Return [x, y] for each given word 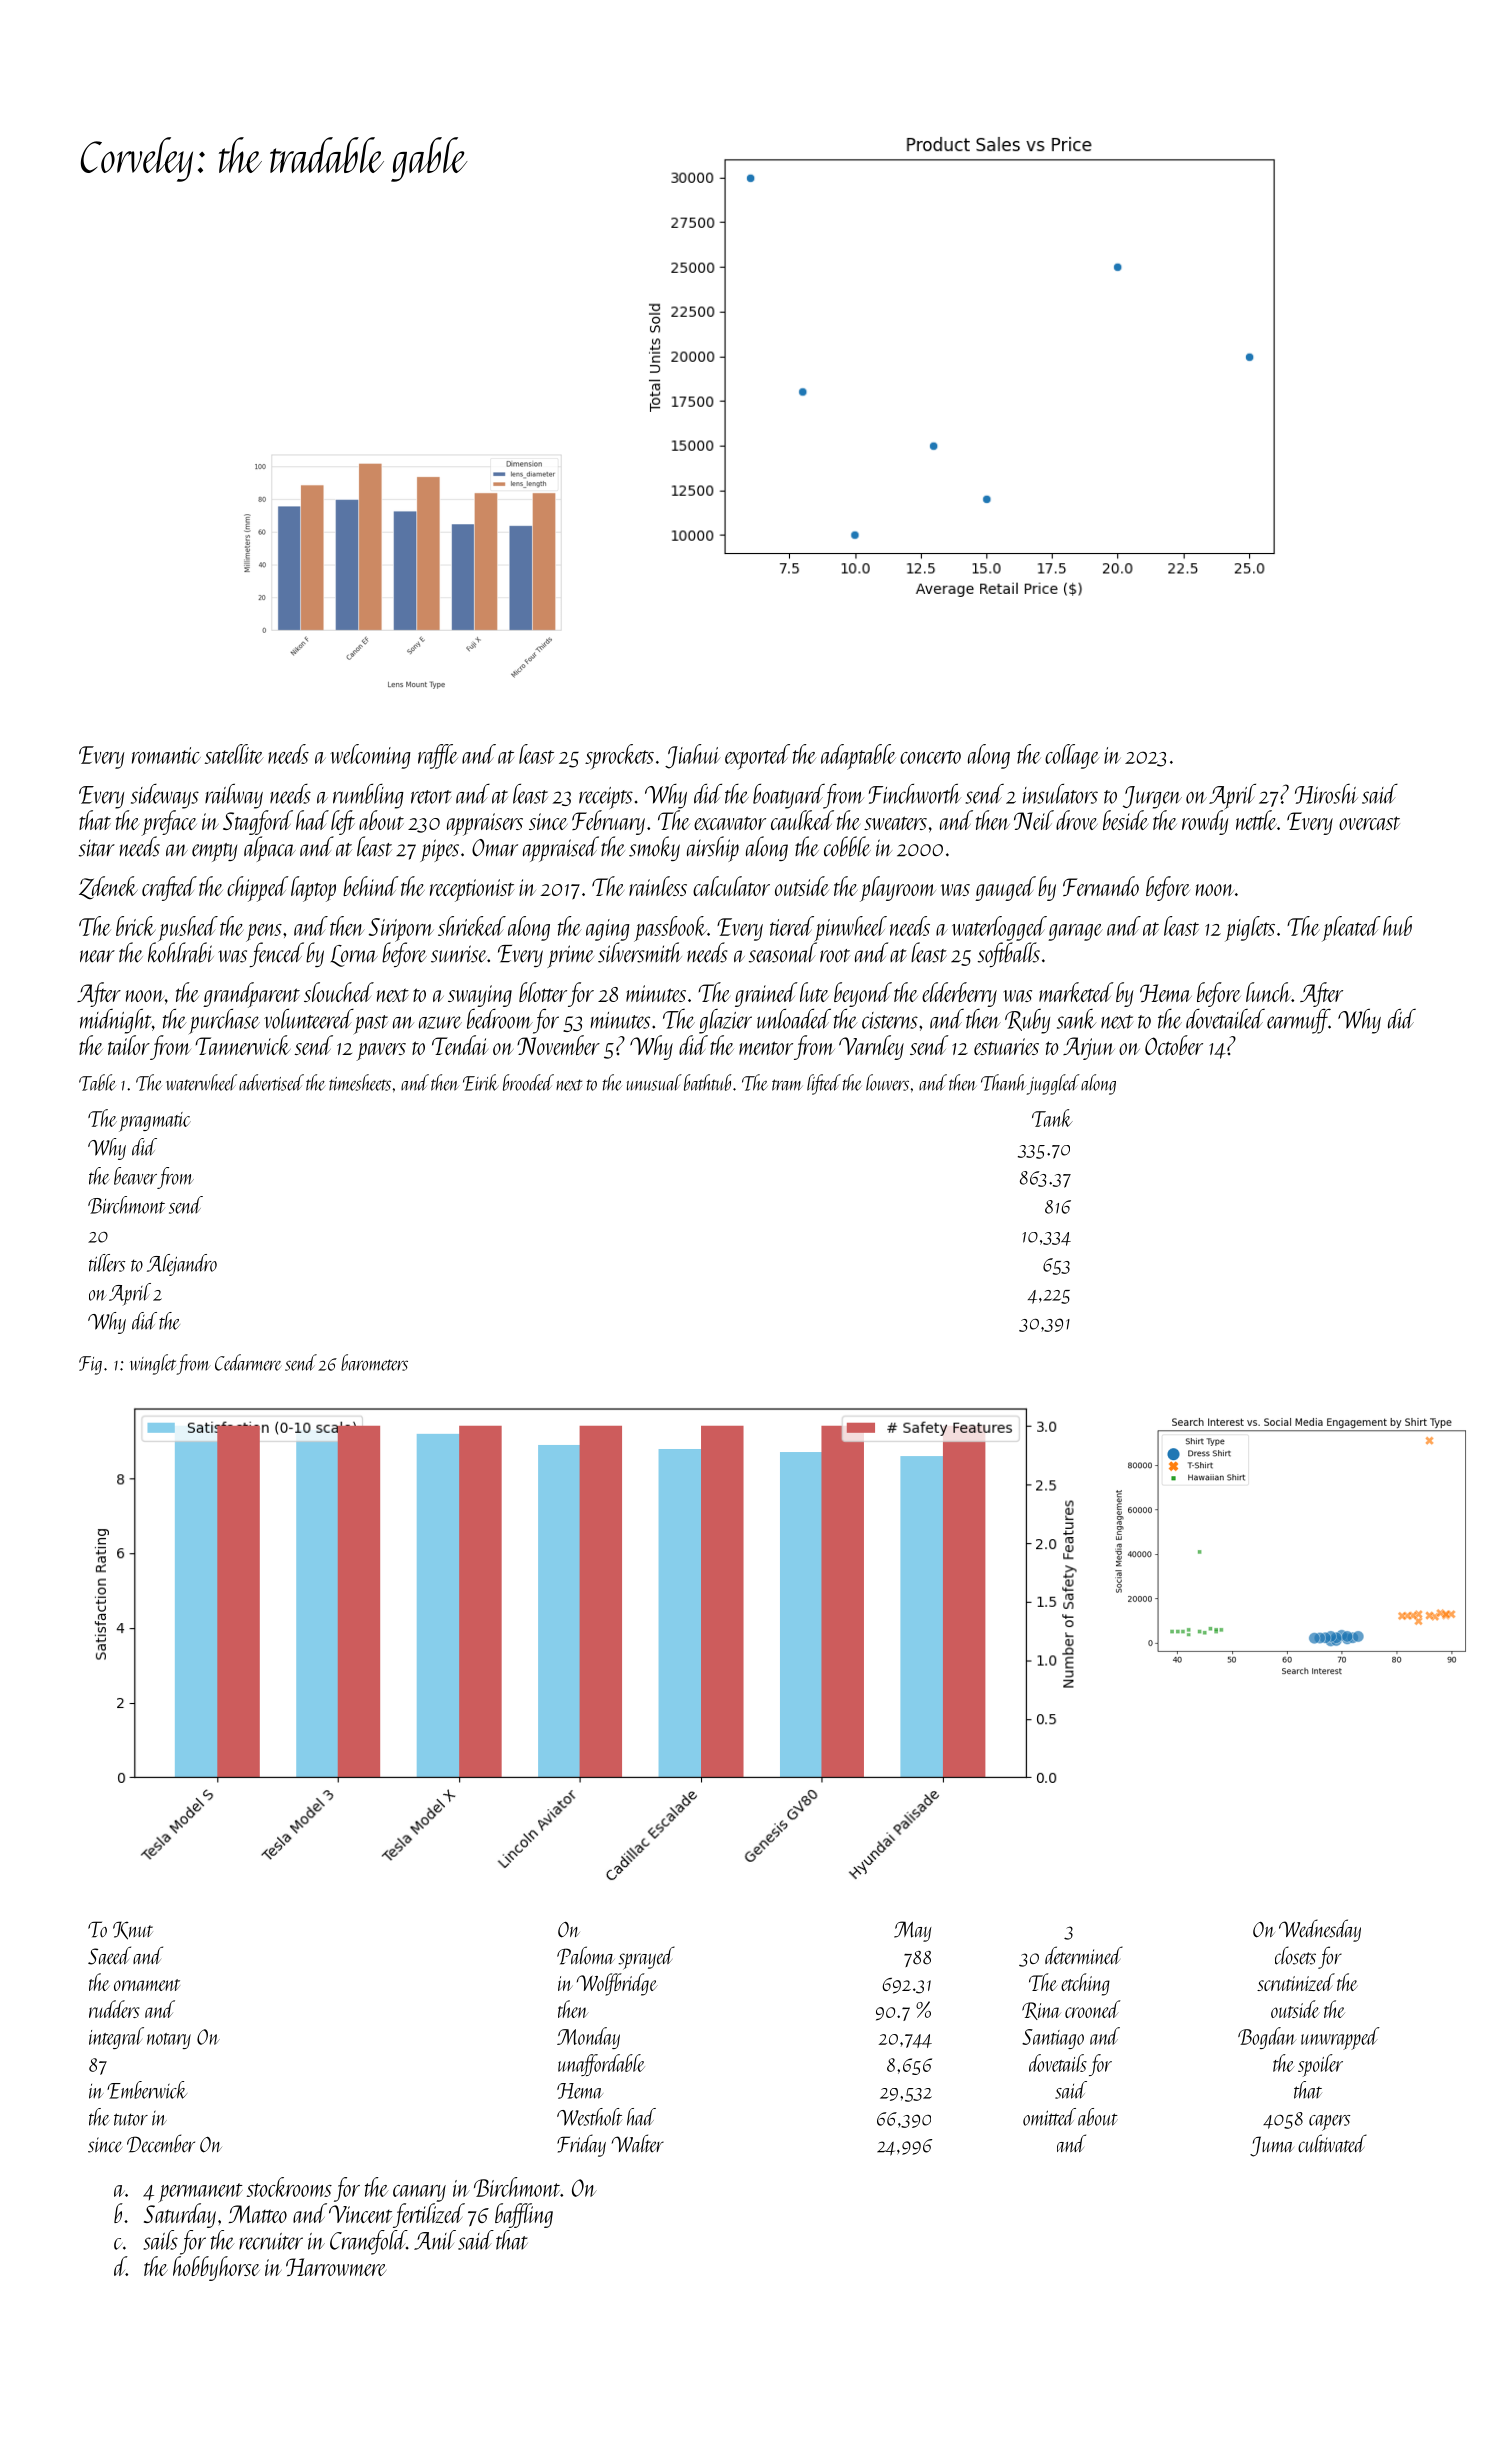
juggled [1053, 1084]
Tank [1052, 1118]
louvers [887, 1082]
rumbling [368, 796]
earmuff [1298, 1021]
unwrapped [1340, 2038]
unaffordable [601, 2065]
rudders [114, 2009]
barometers [374, 1362]
